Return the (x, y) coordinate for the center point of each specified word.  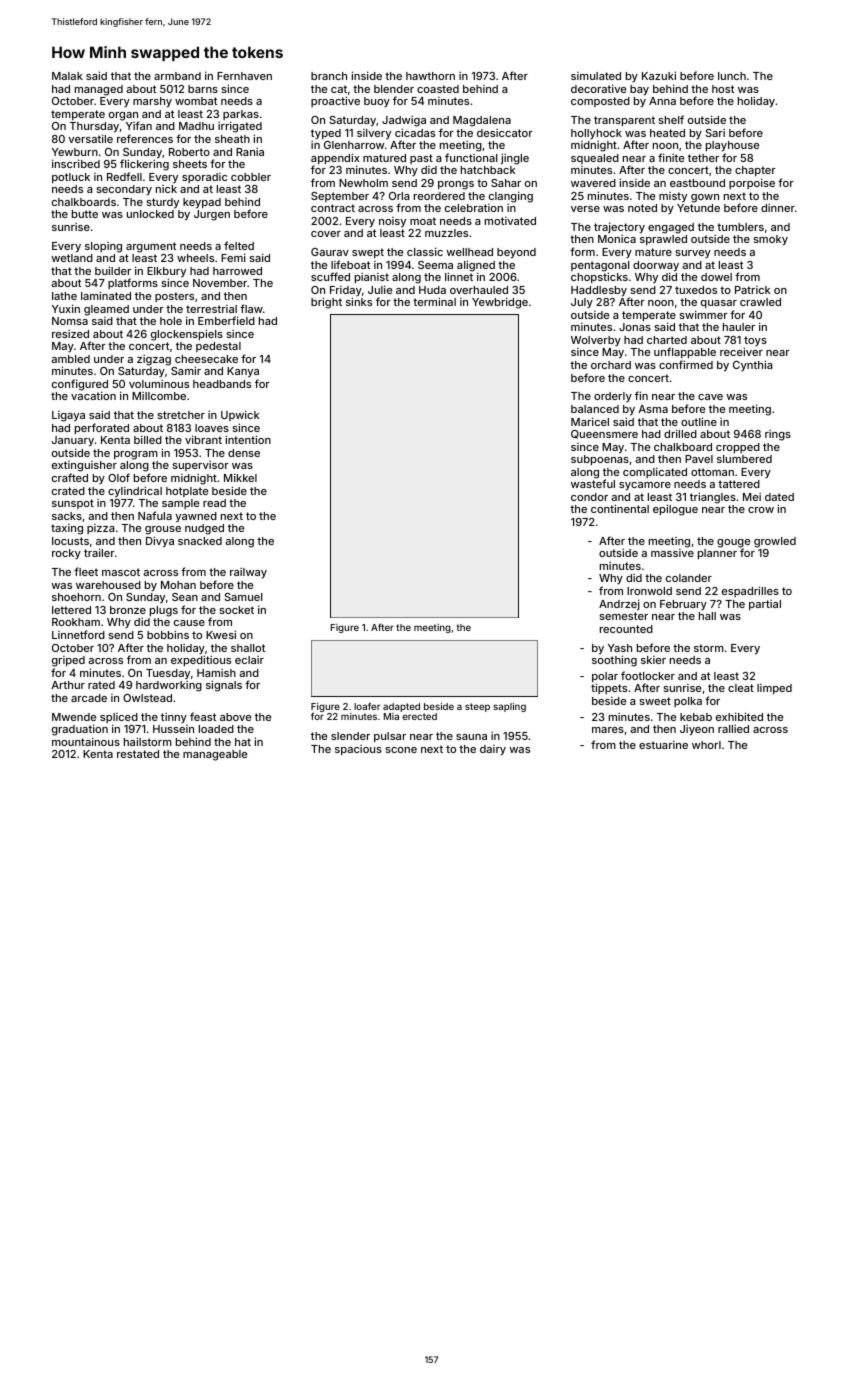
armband (177, 76)
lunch (732, 76)
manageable (215, 755)
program (136, 455)
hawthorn (430, 76)
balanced (595, 409)
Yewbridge (500, 303)
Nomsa (70, 321)
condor (589, 497)
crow (761, 510)
